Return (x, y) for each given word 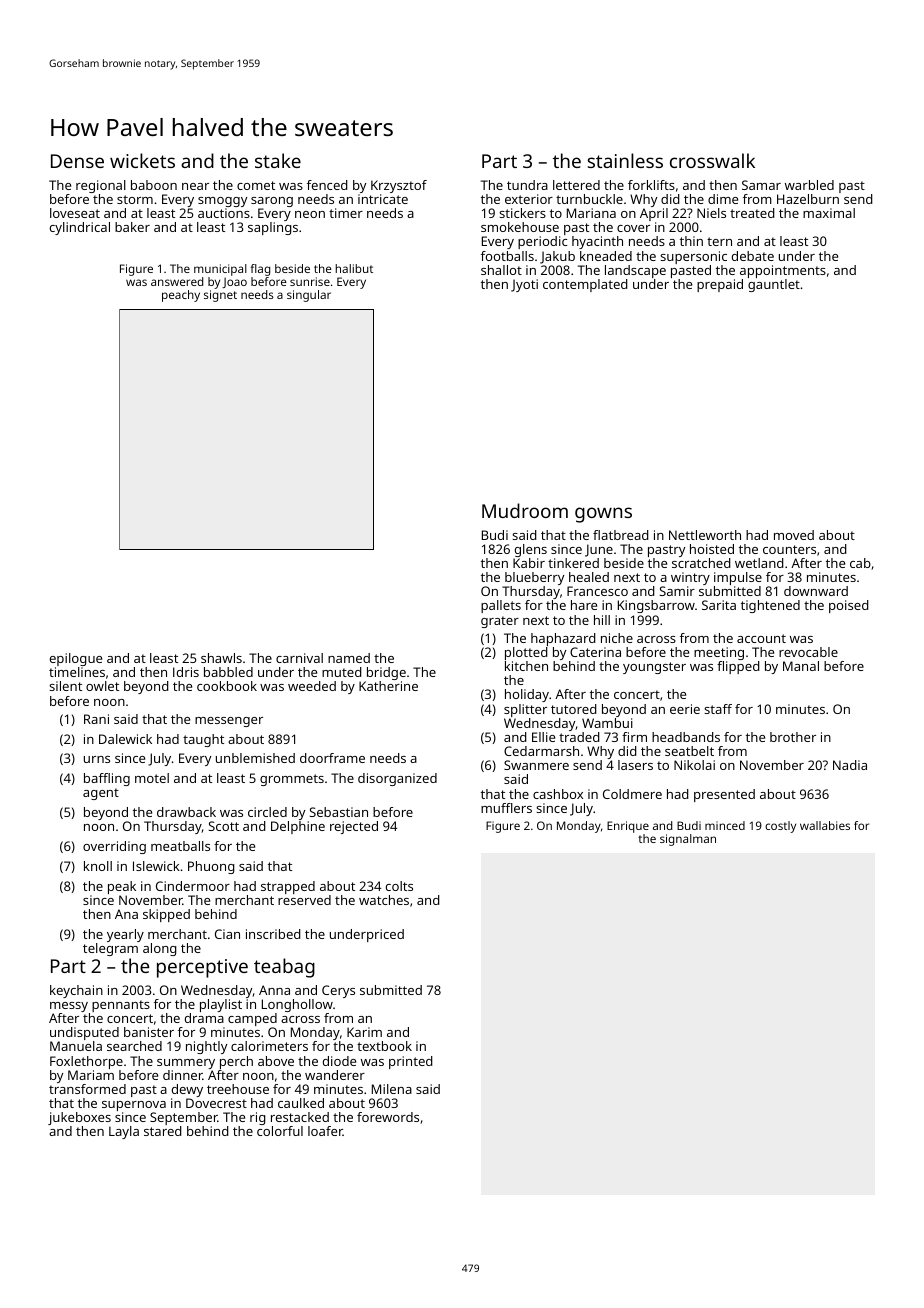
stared (163, 1131)
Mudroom (525, 510)
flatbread (621, 535)
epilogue (76, 659)
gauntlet (774, 285)
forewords (388, 1117)
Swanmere (536, 765)
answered (177, 281)
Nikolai (694, 765)
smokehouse (520, 227)
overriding (114, 847)
